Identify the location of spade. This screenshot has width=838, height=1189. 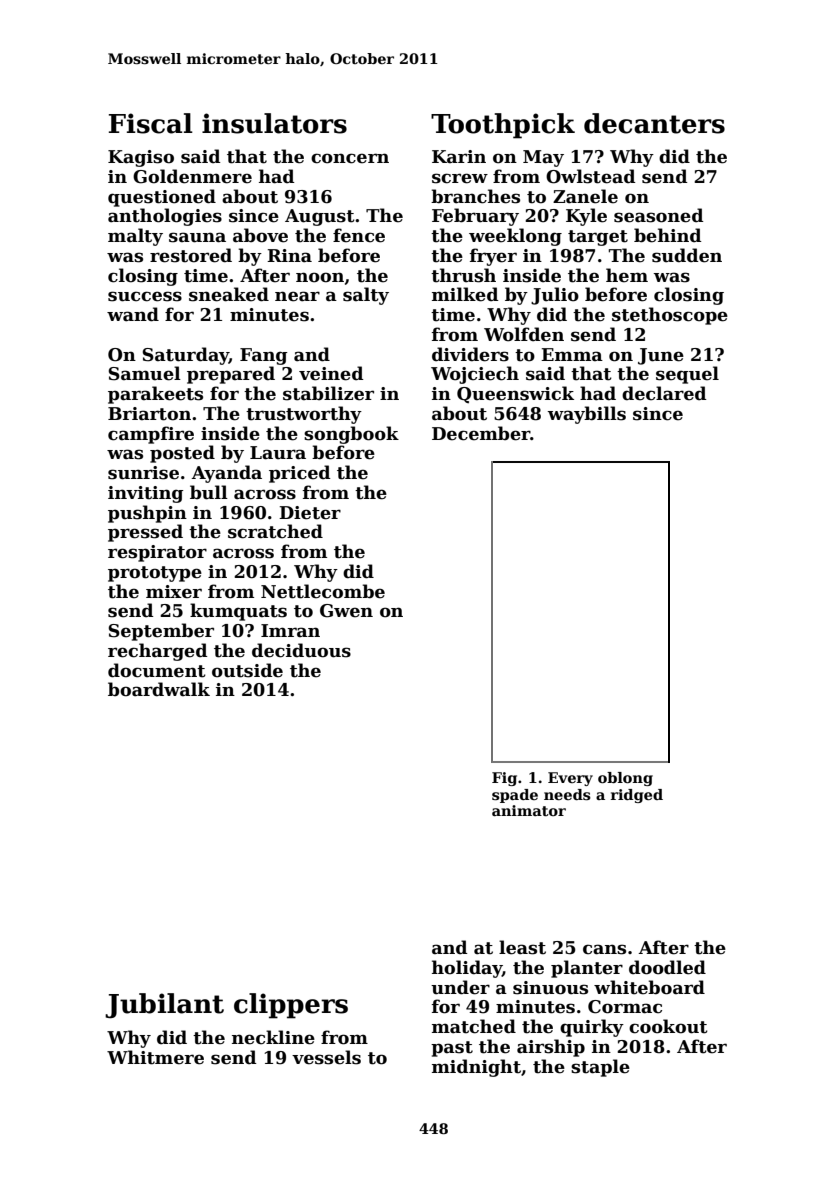
(515, 796).
